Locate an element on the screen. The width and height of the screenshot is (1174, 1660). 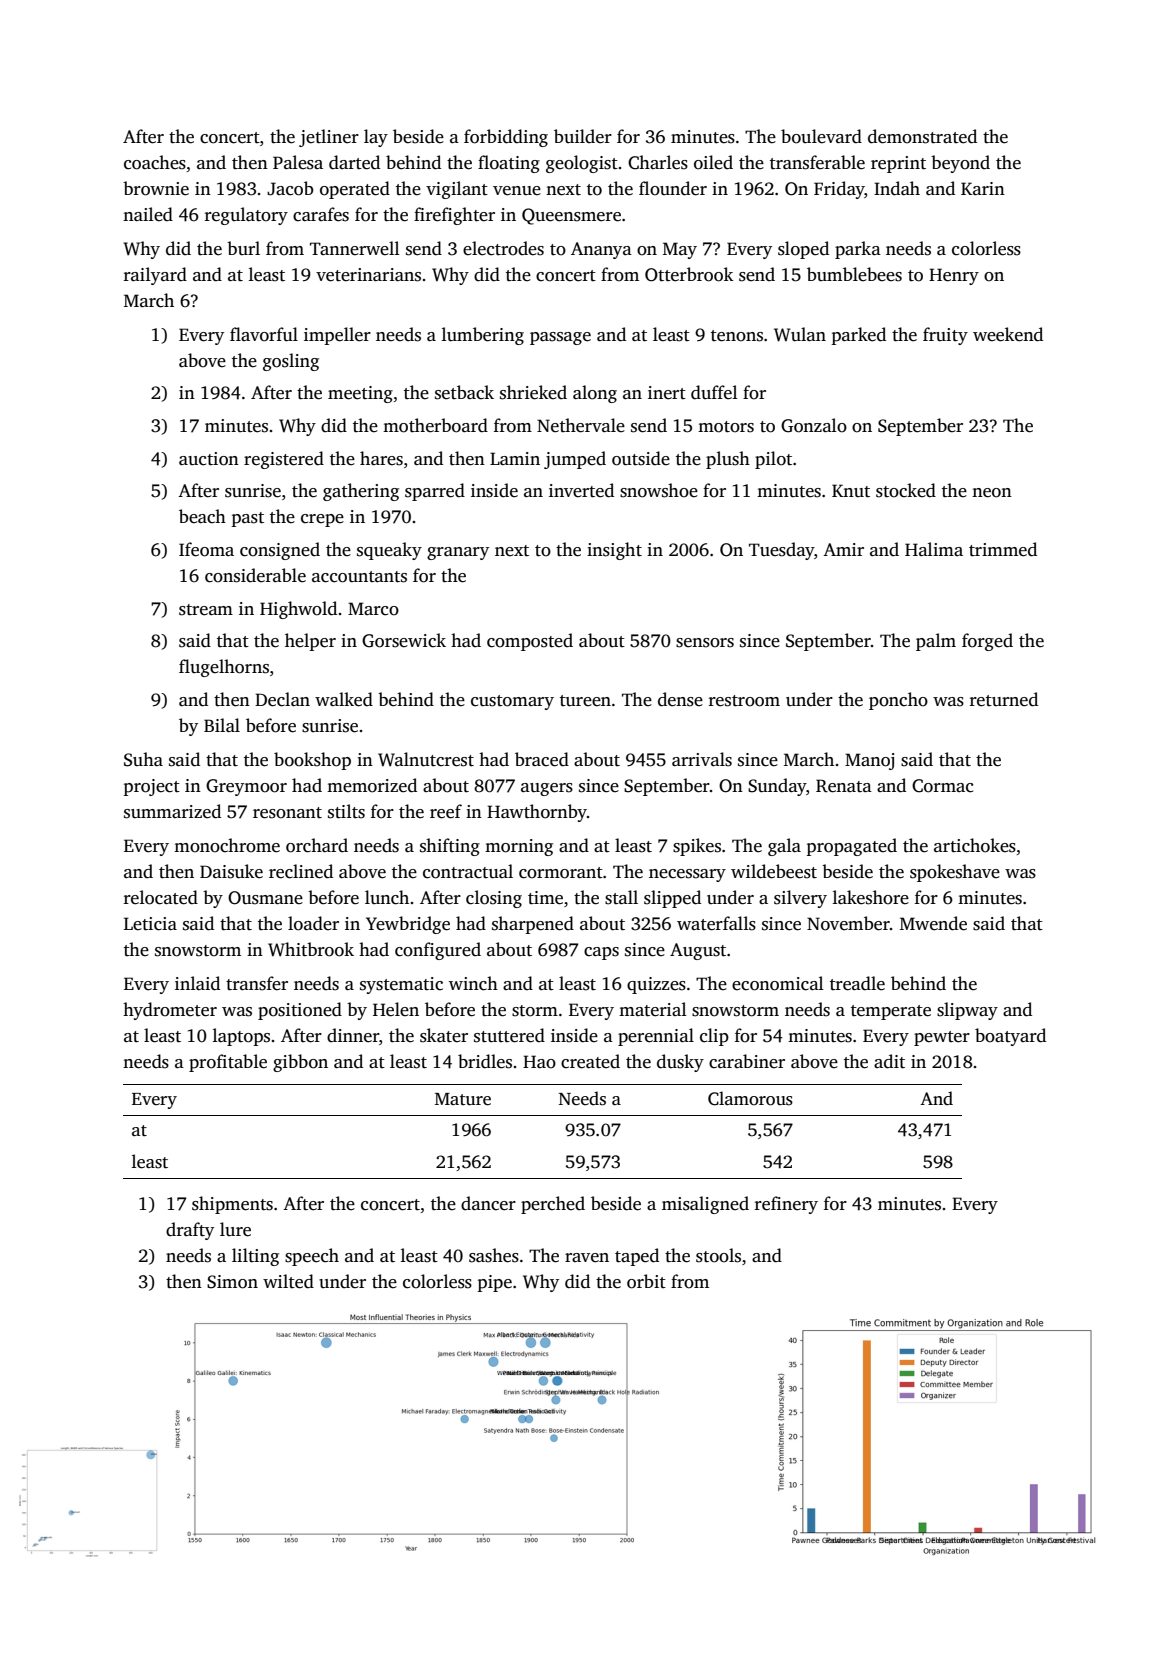
sashes is located at coordinates (494, 1255).
